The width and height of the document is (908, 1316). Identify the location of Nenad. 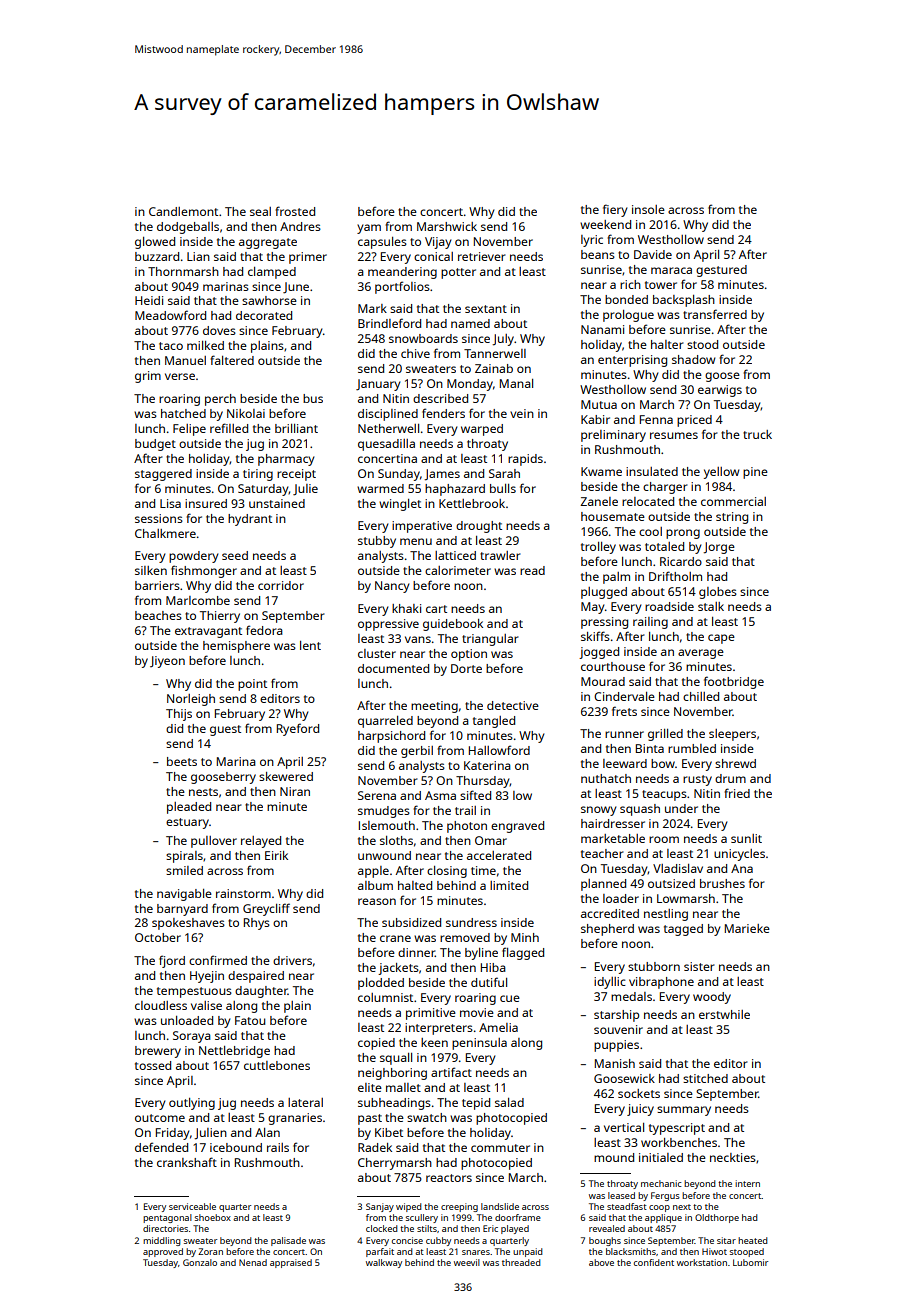
(253, 1262).
